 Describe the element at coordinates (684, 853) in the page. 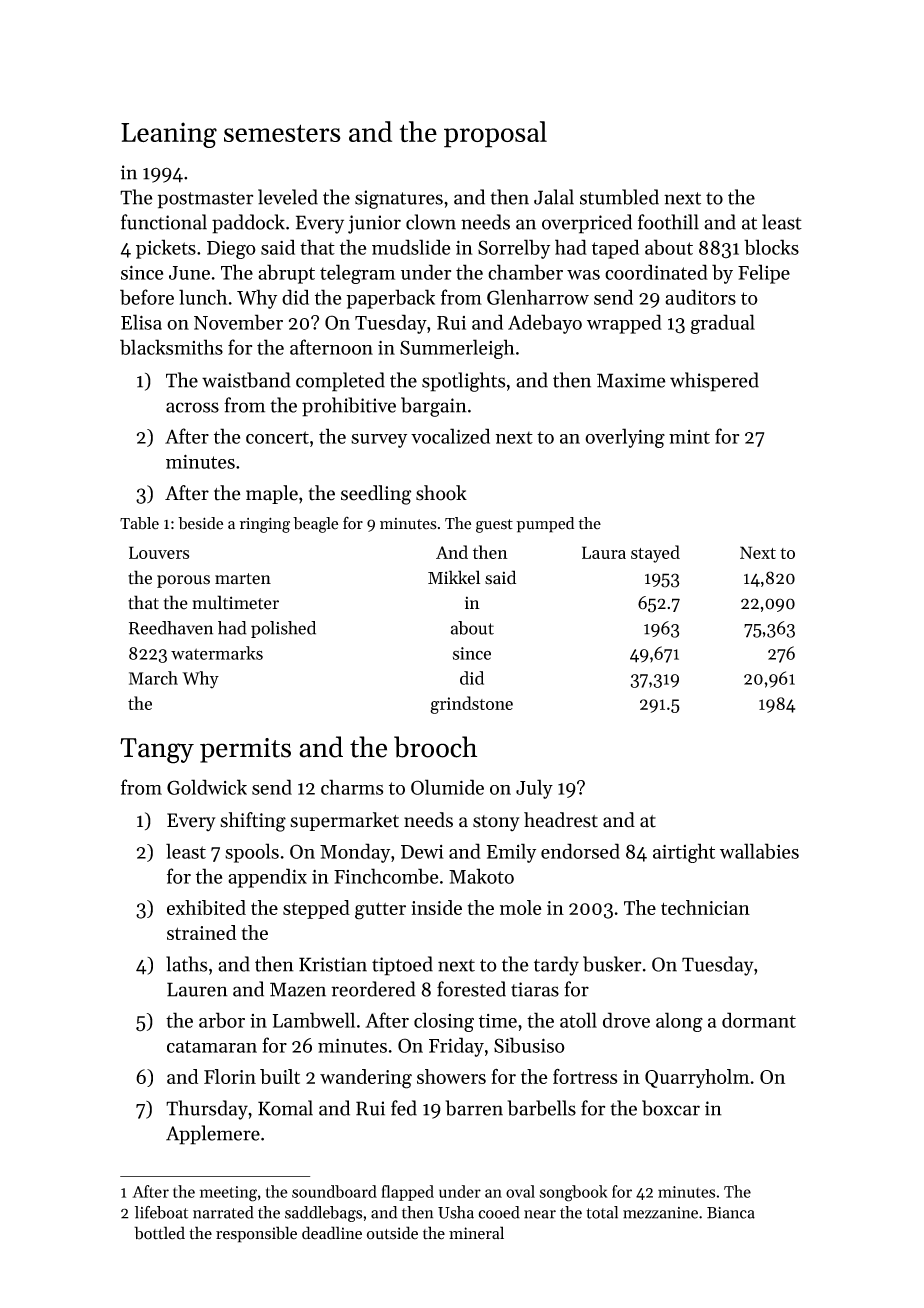

I see `airtight` at that location.
